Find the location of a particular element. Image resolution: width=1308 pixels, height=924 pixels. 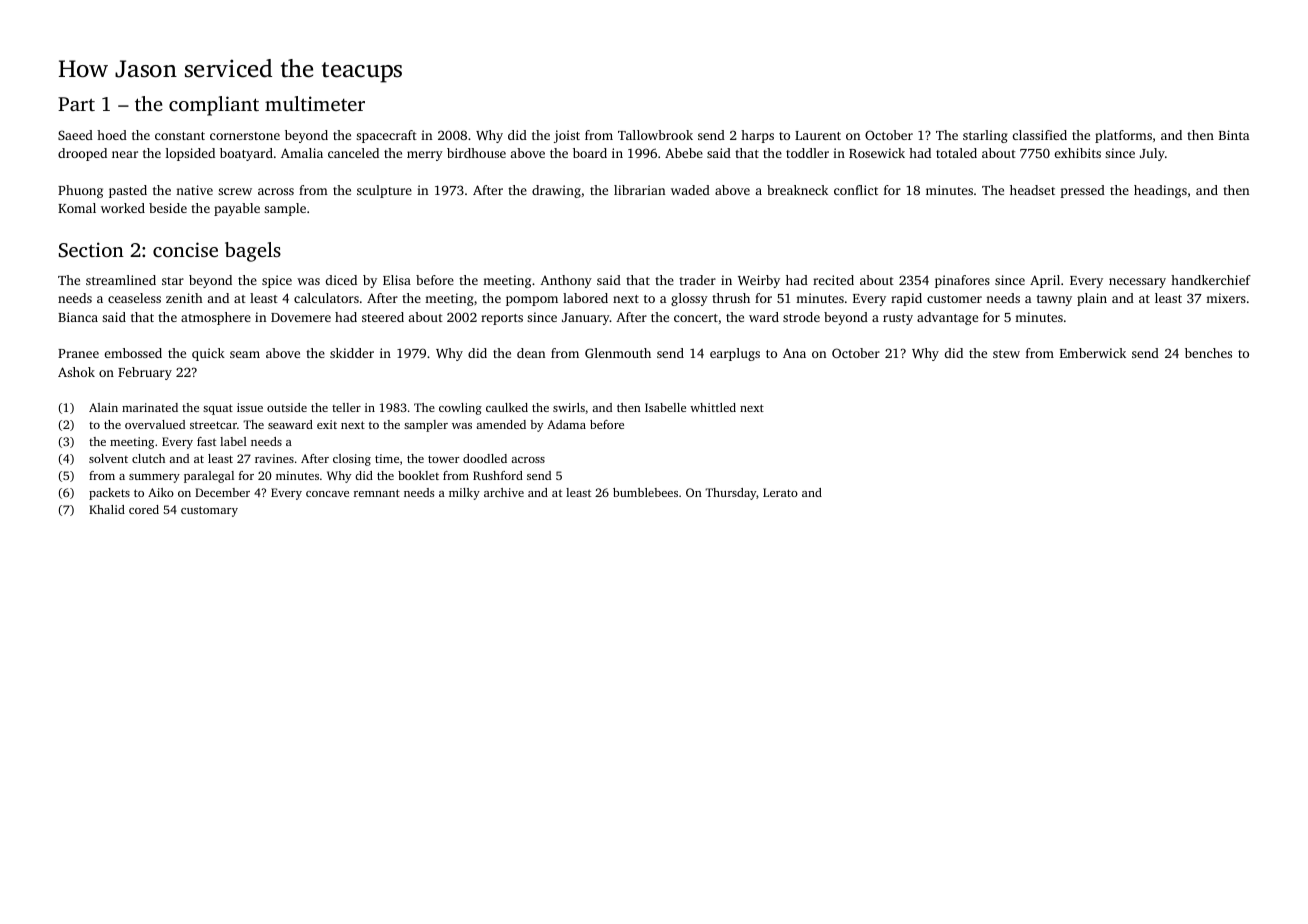

reports is located at coordinates (502, 319).
